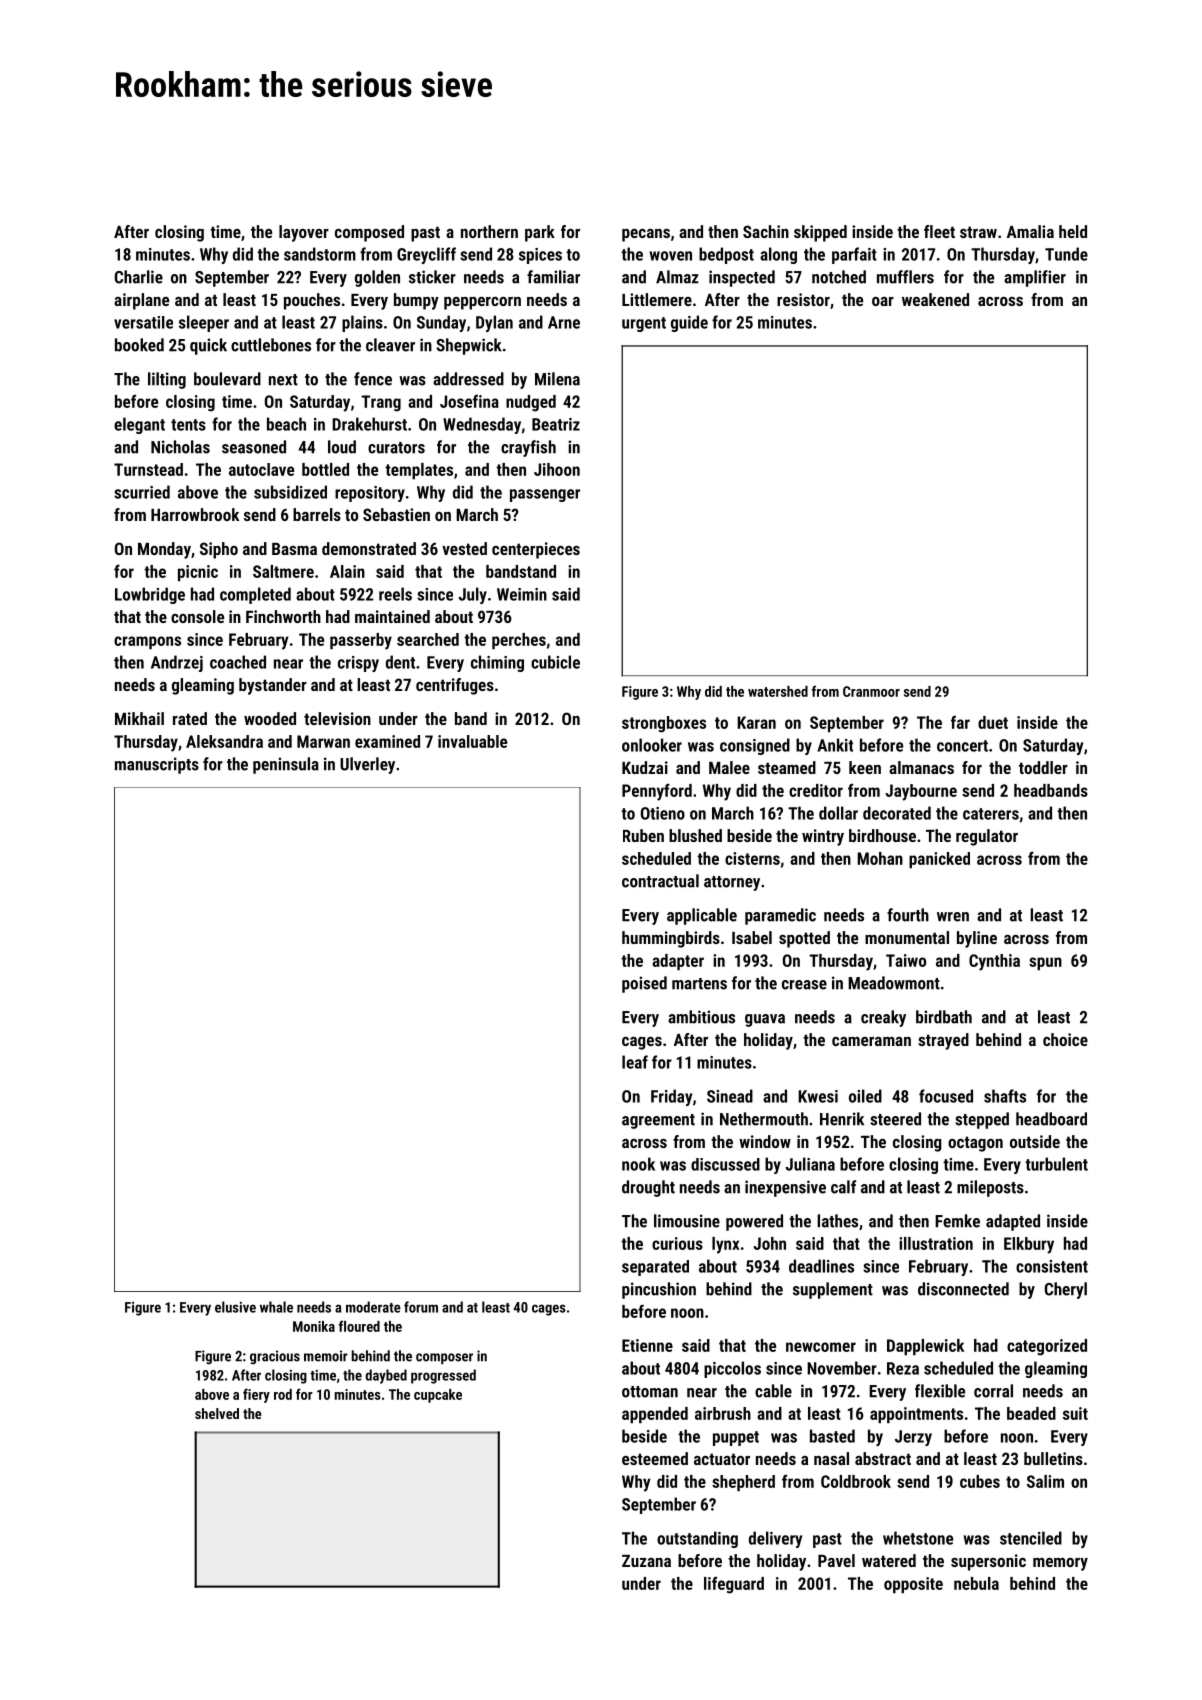 Image resolution: width=1202 pixels, height=1700 pixels. What do you see at coordinates (734, 1585) in the image?
I see `lifeguard` at bounding box center [734, 1585].
